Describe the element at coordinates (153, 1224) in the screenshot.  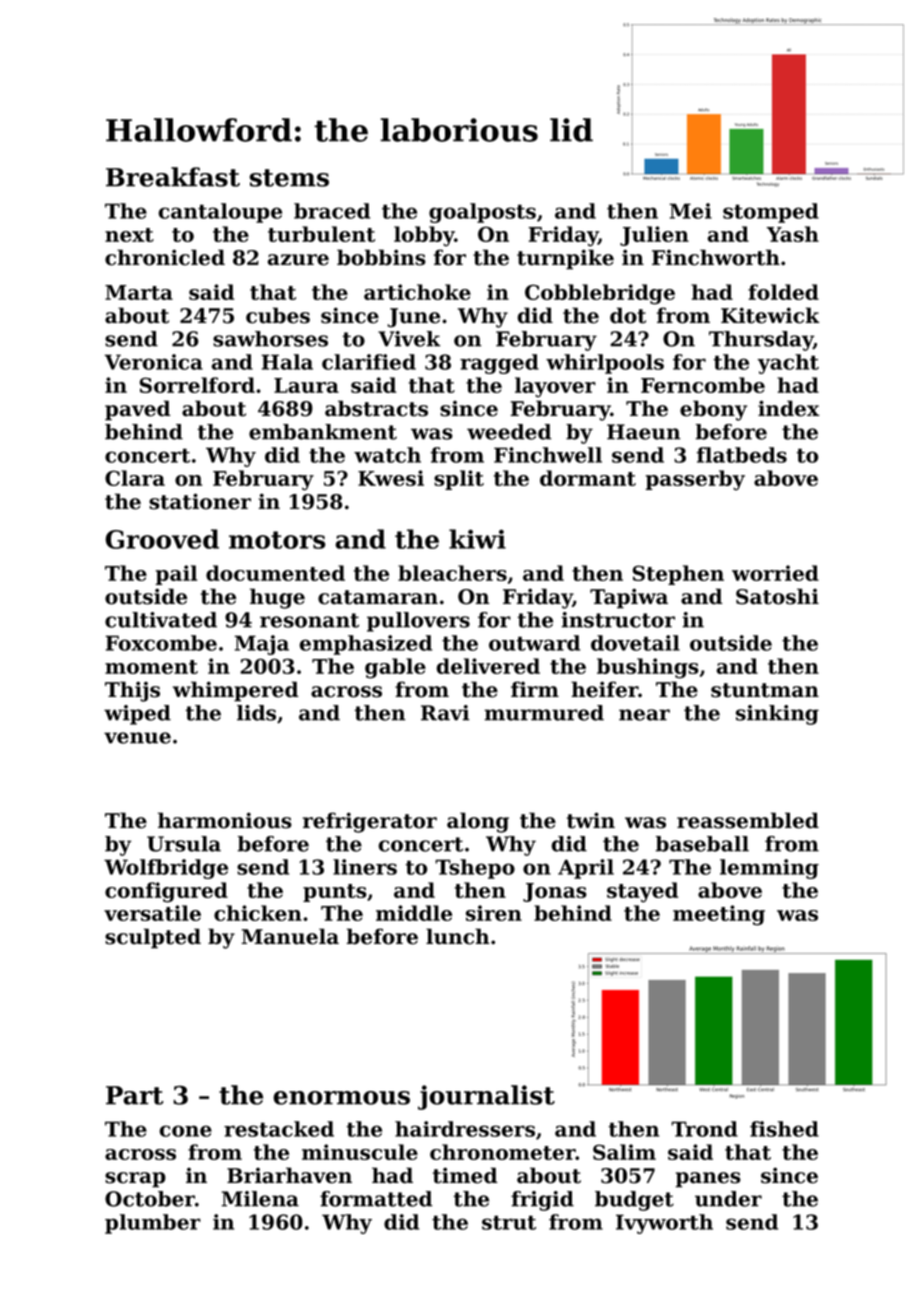
I see `plumber` at that location.
